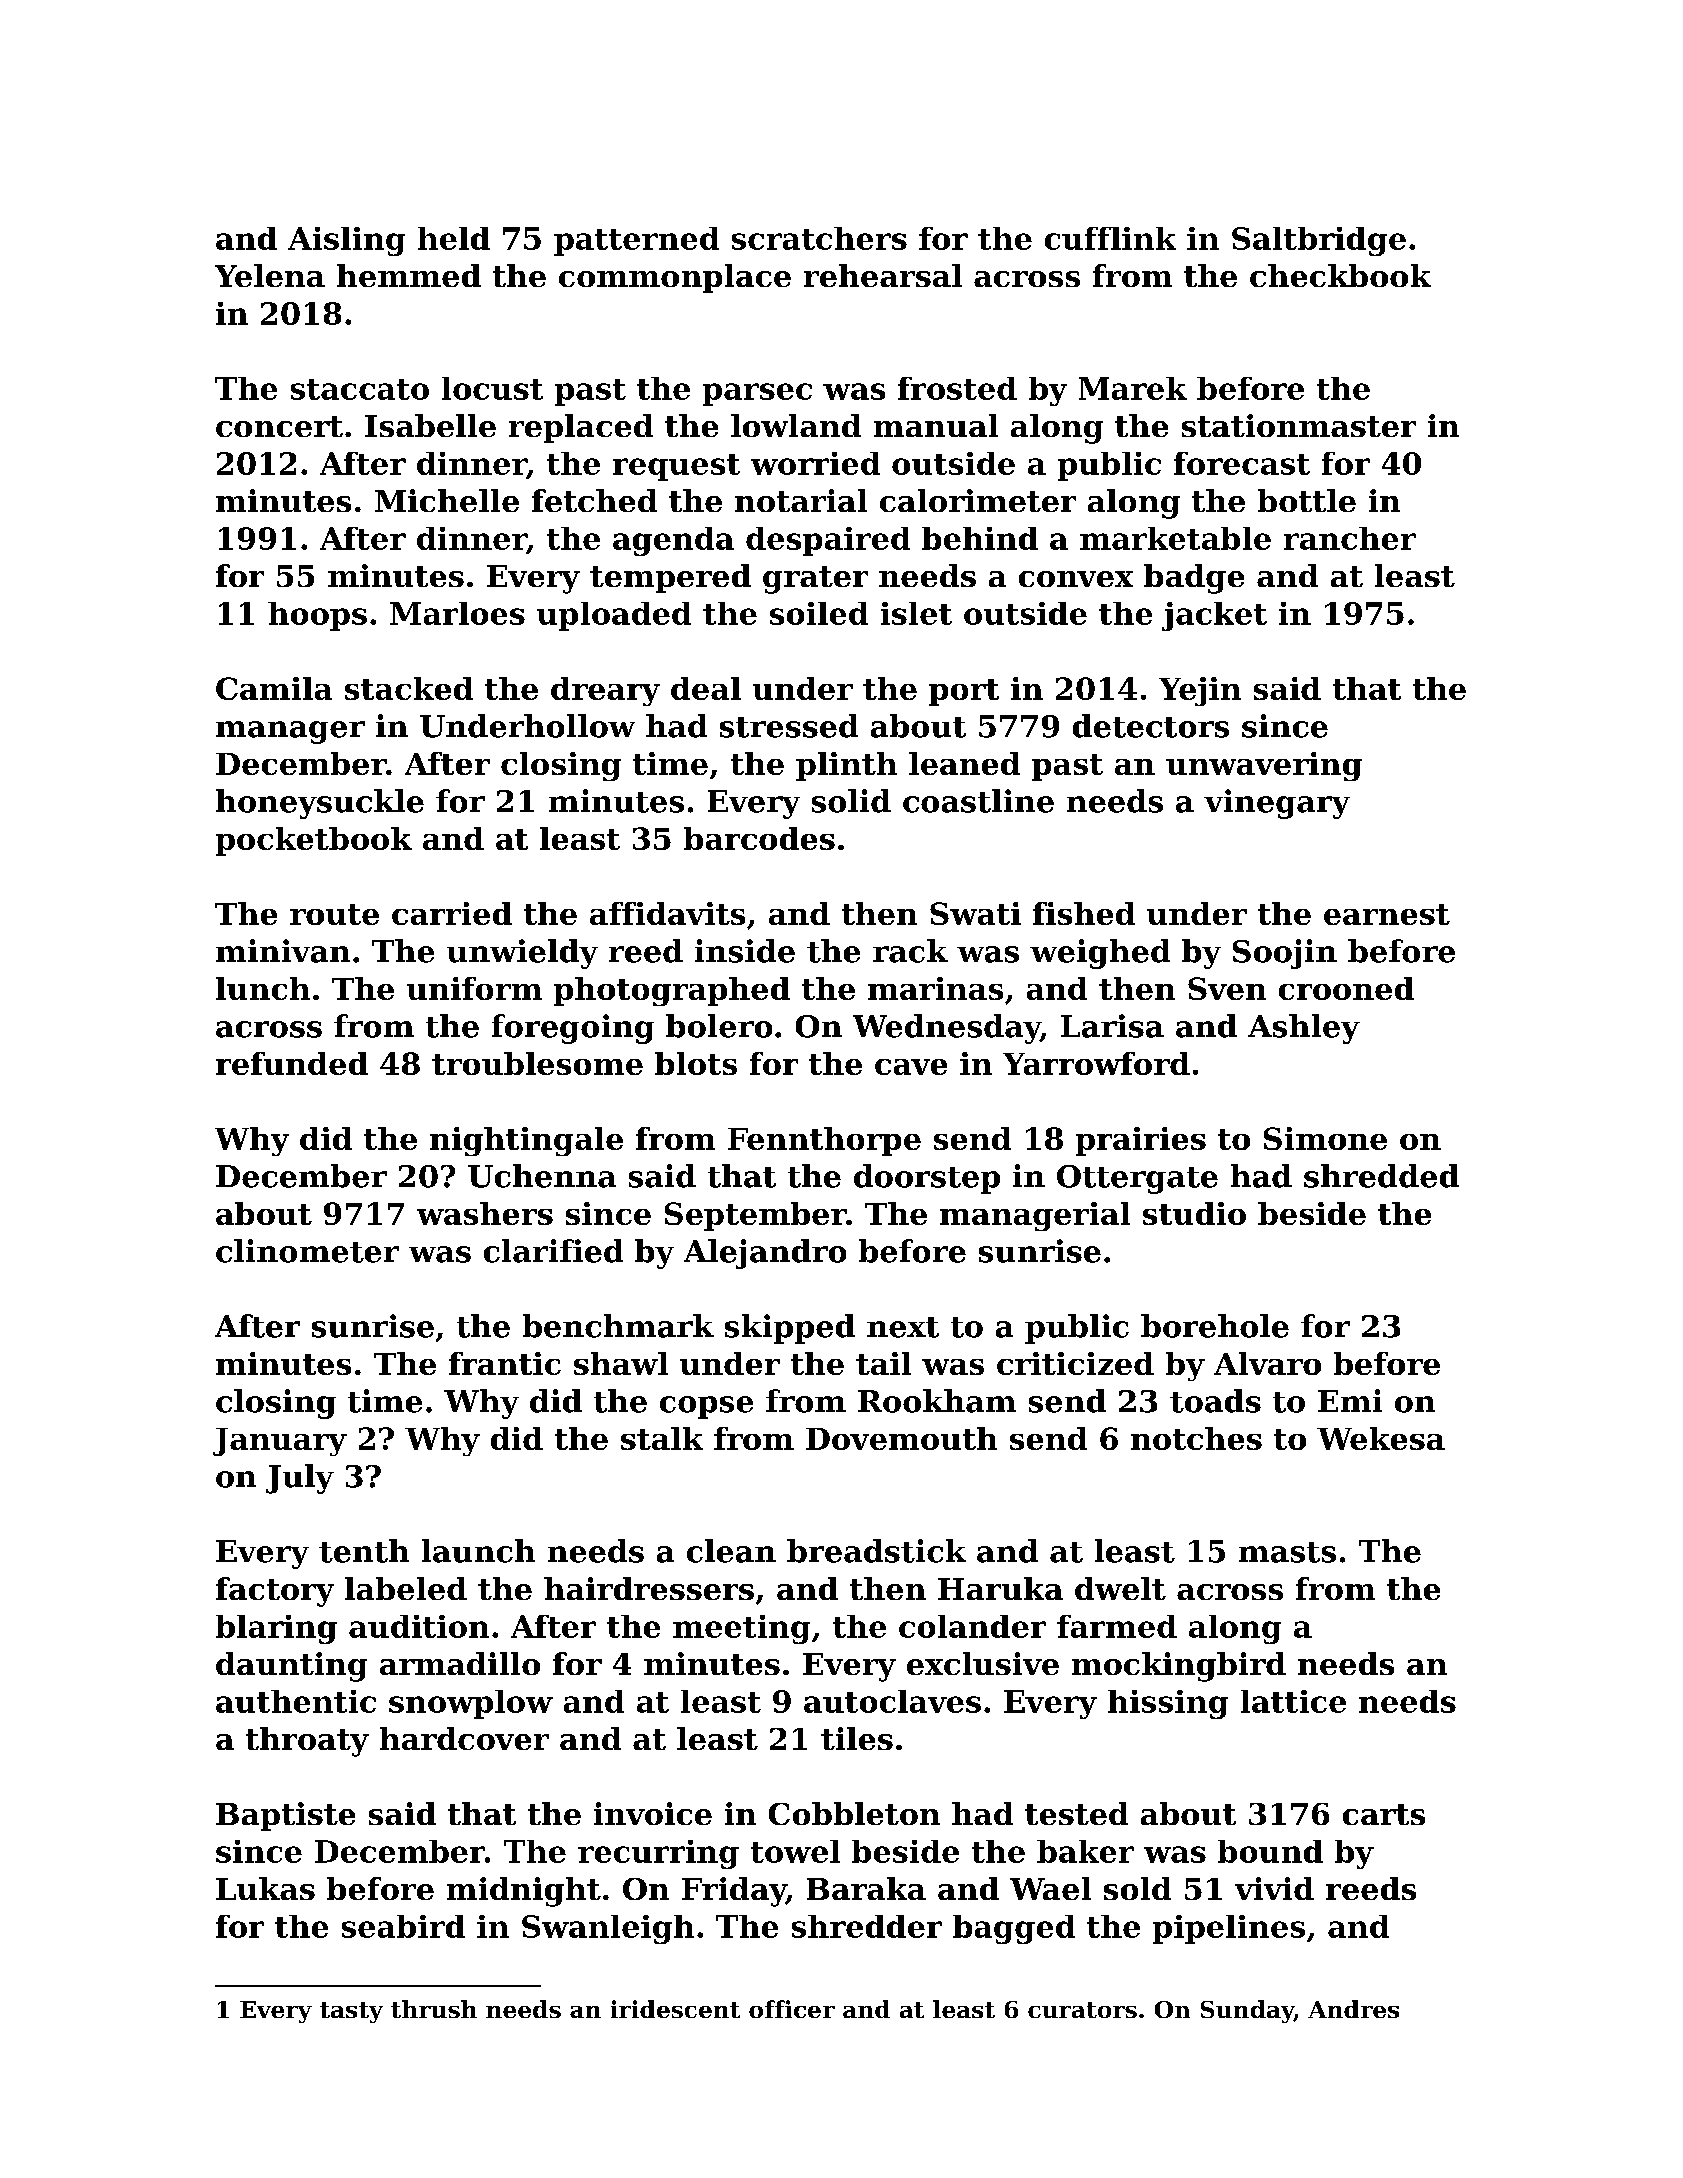  Describe the element at coordinates (903, 1327) in the screenshot. I see `next` at that location.
